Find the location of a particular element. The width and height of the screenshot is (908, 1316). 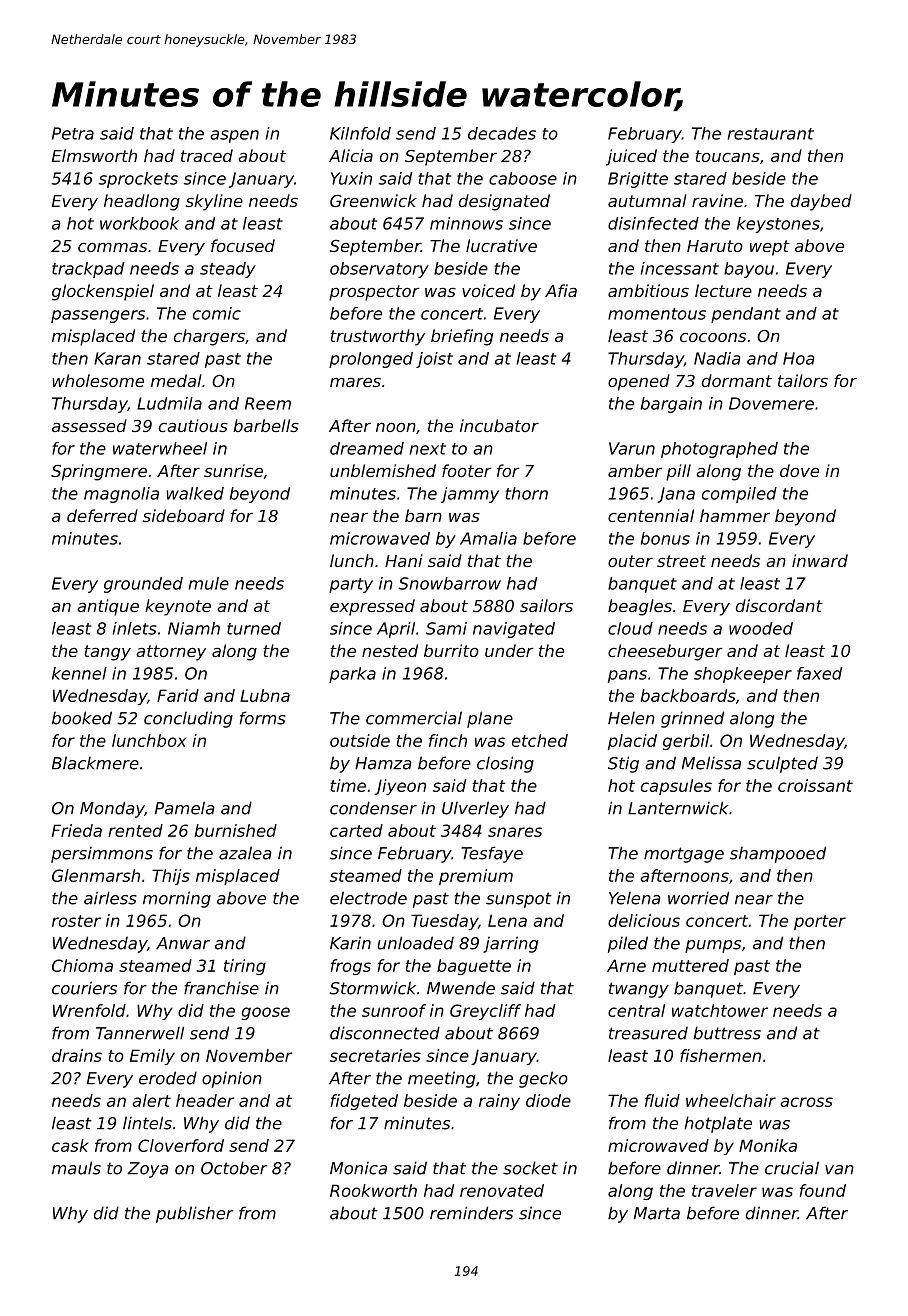

walked is located at coordinates (195, 493).
